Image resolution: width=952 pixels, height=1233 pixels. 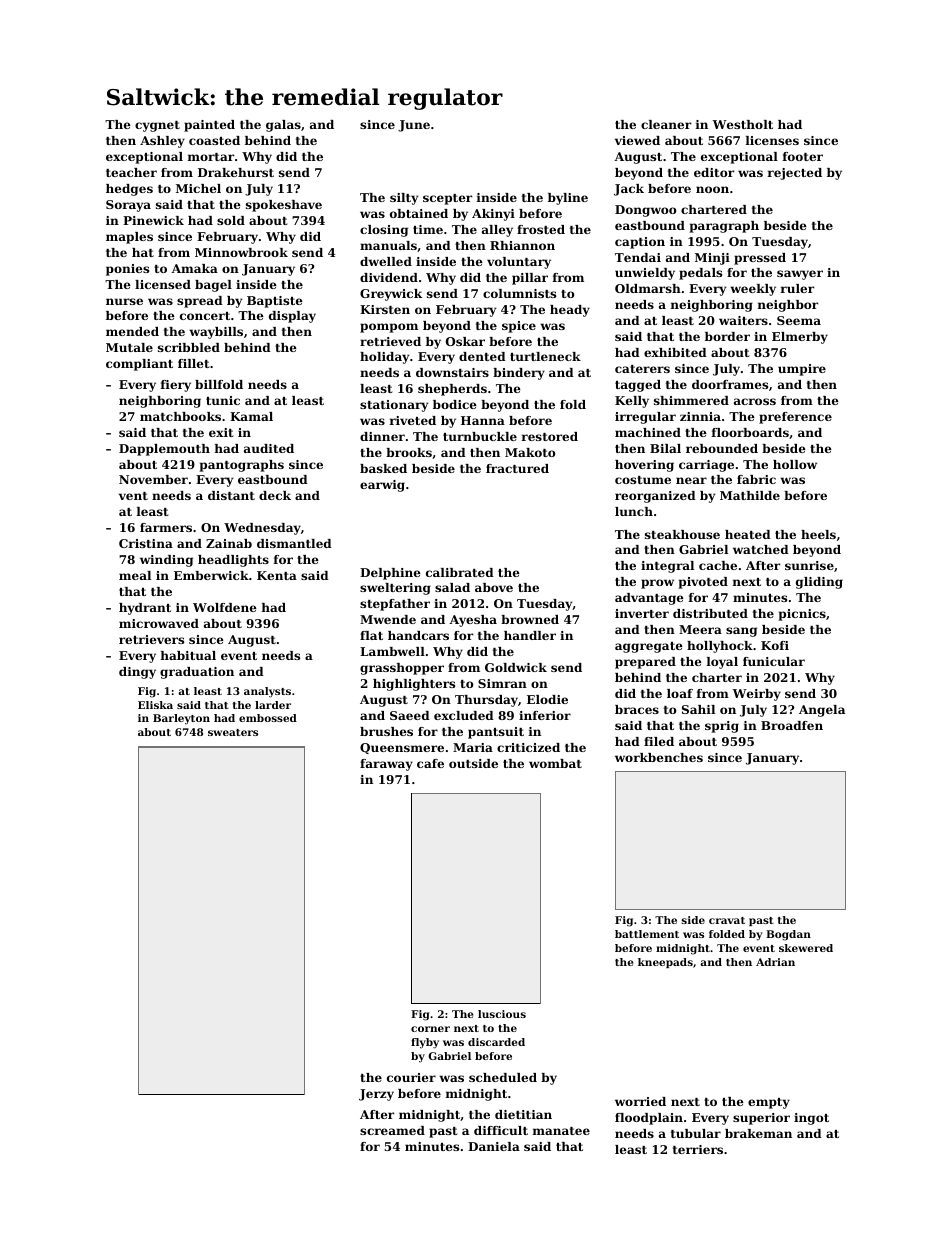 What do you see at coordinates (395, 589) in the screenshot?
I see `sweltering` at bounding box center [395, 589].
